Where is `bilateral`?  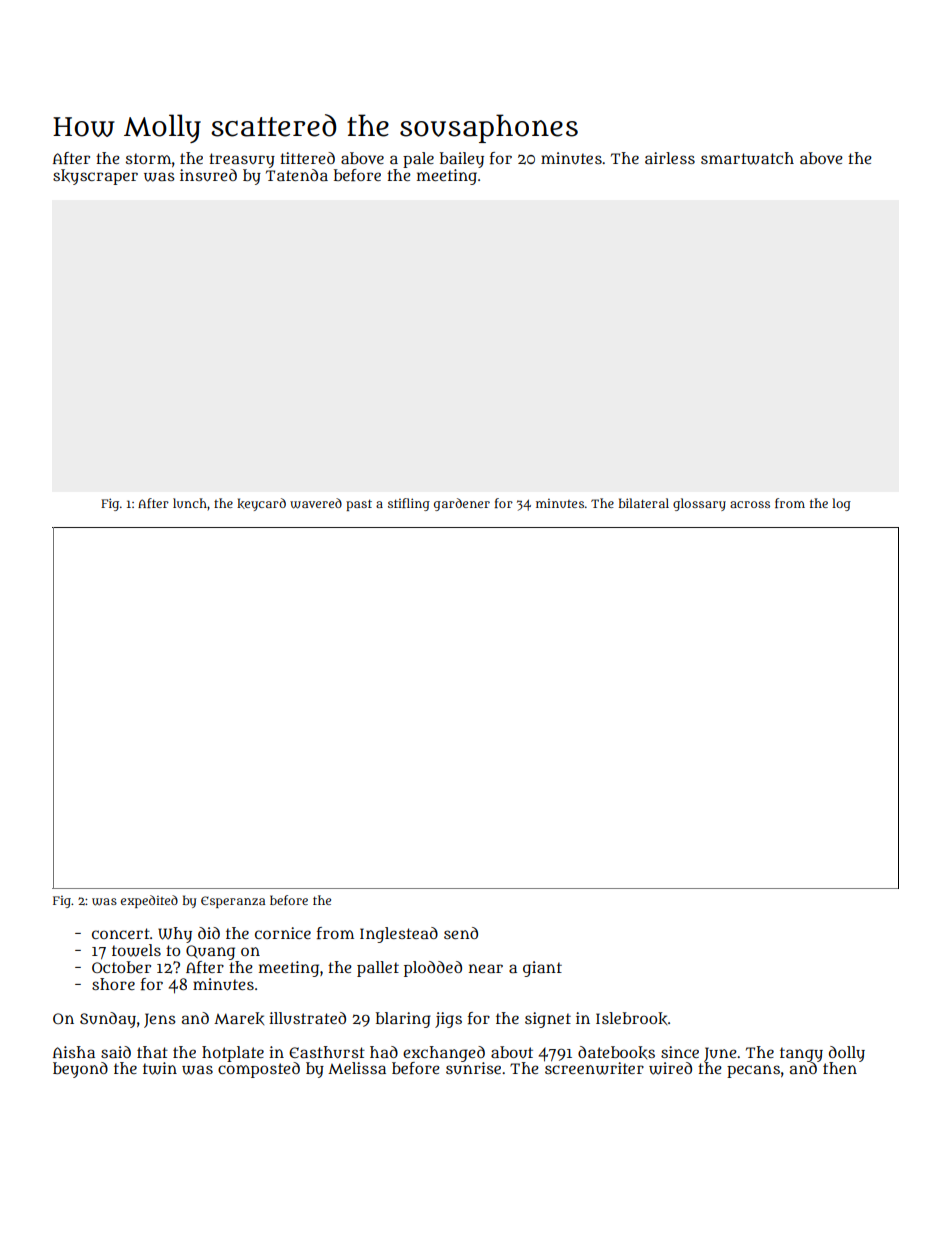 bilateral is located at coordinates (644, 503).
